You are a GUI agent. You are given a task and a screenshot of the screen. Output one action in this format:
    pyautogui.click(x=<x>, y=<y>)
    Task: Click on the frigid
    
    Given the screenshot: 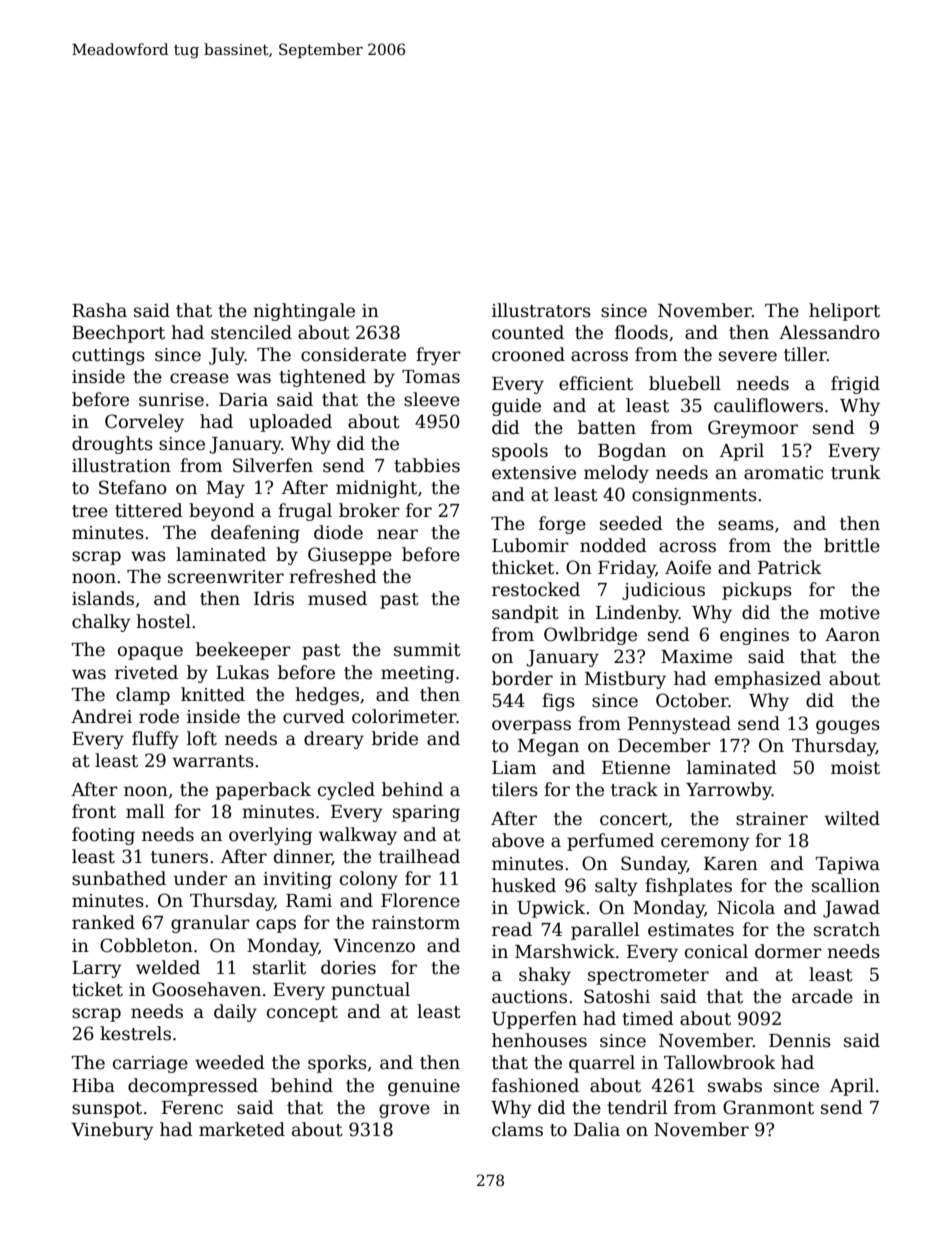 What is the action you would take?
    pyautogui.click(x=855, y=385)
